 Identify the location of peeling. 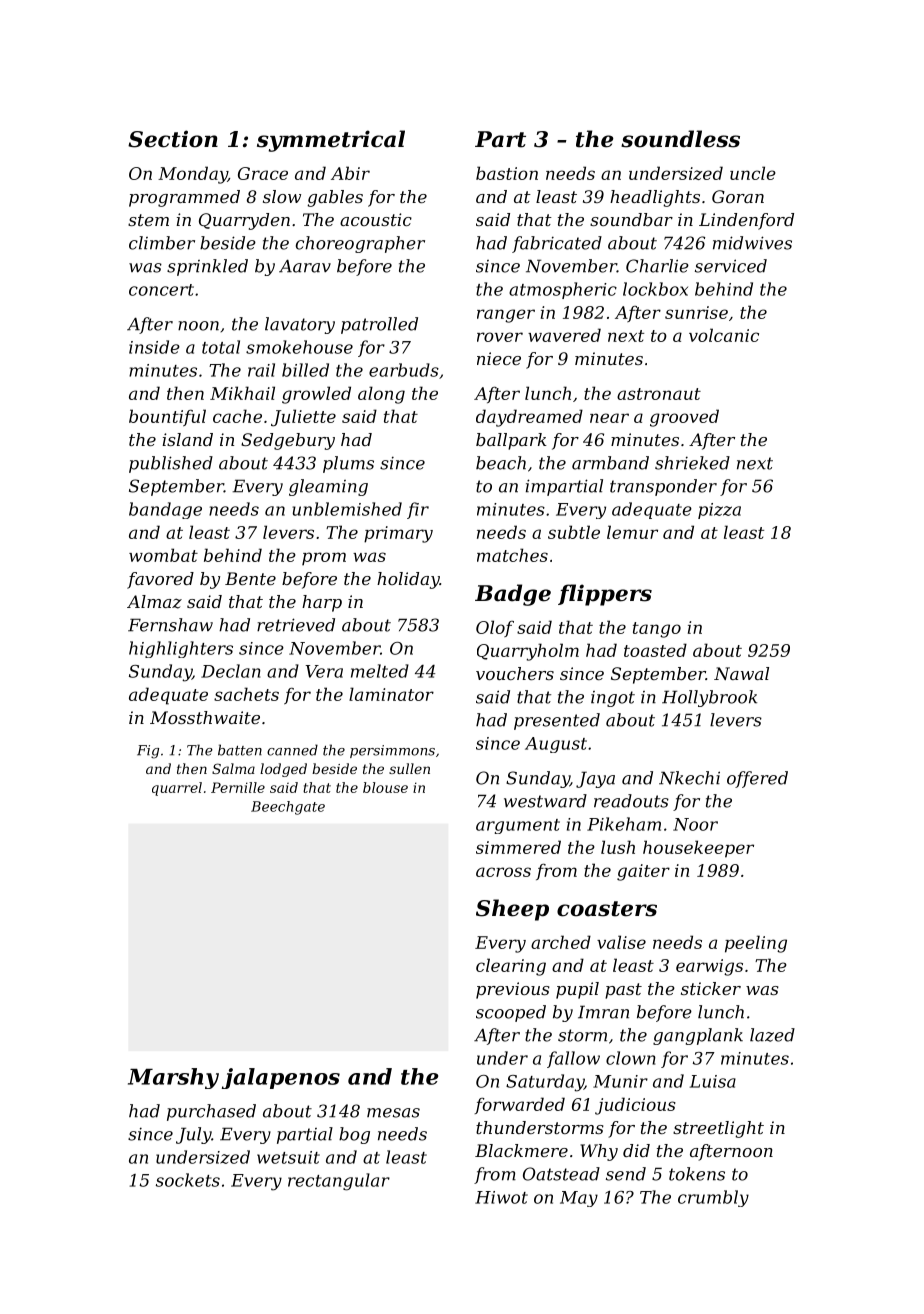
(756, 944).
